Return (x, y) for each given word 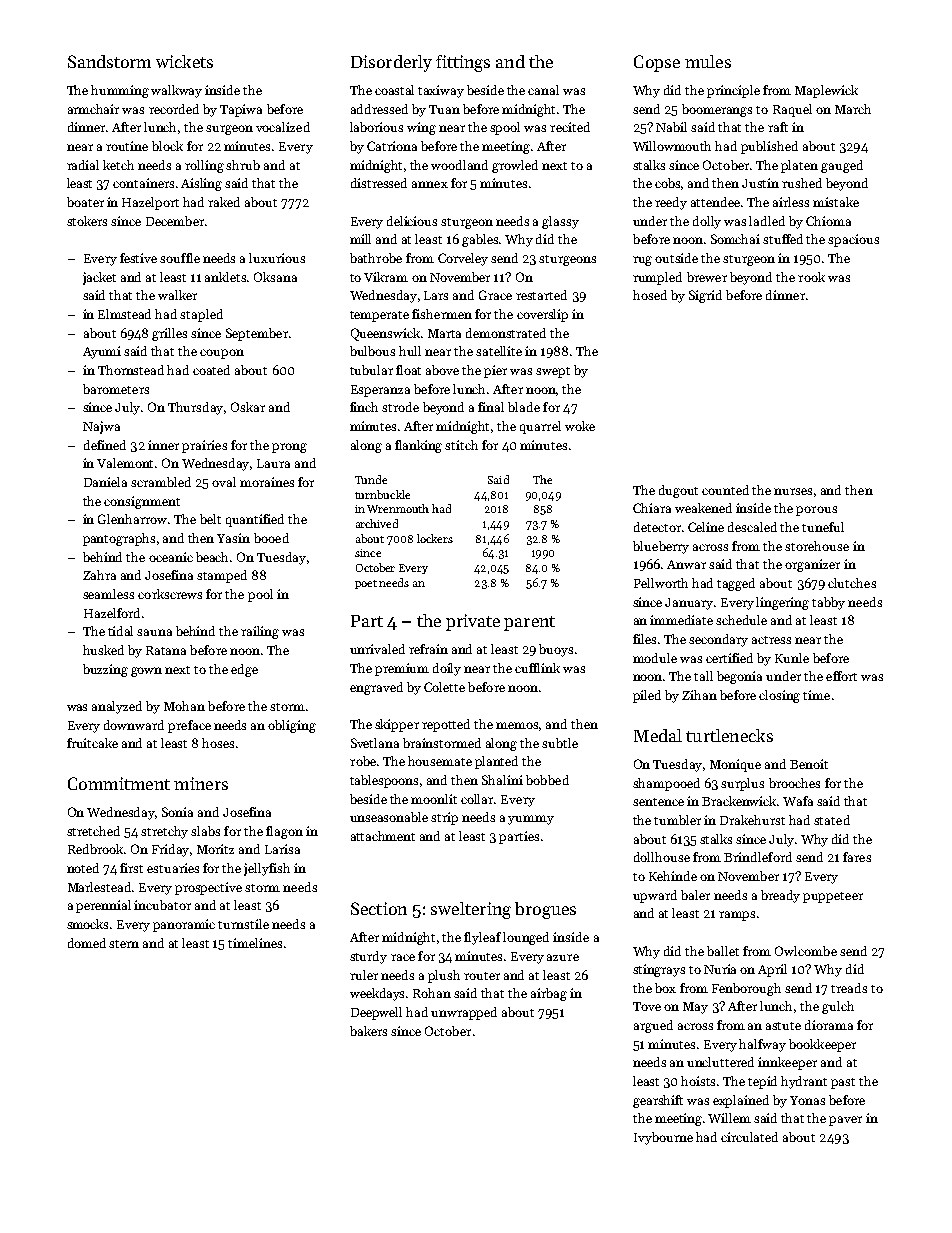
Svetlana (375, 743)
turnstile (243, 924)
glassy (560, 222)
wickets (184, 61)
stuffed (783, 239)
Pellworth (661, 583)
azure (563, 957)
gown (146, 672)
